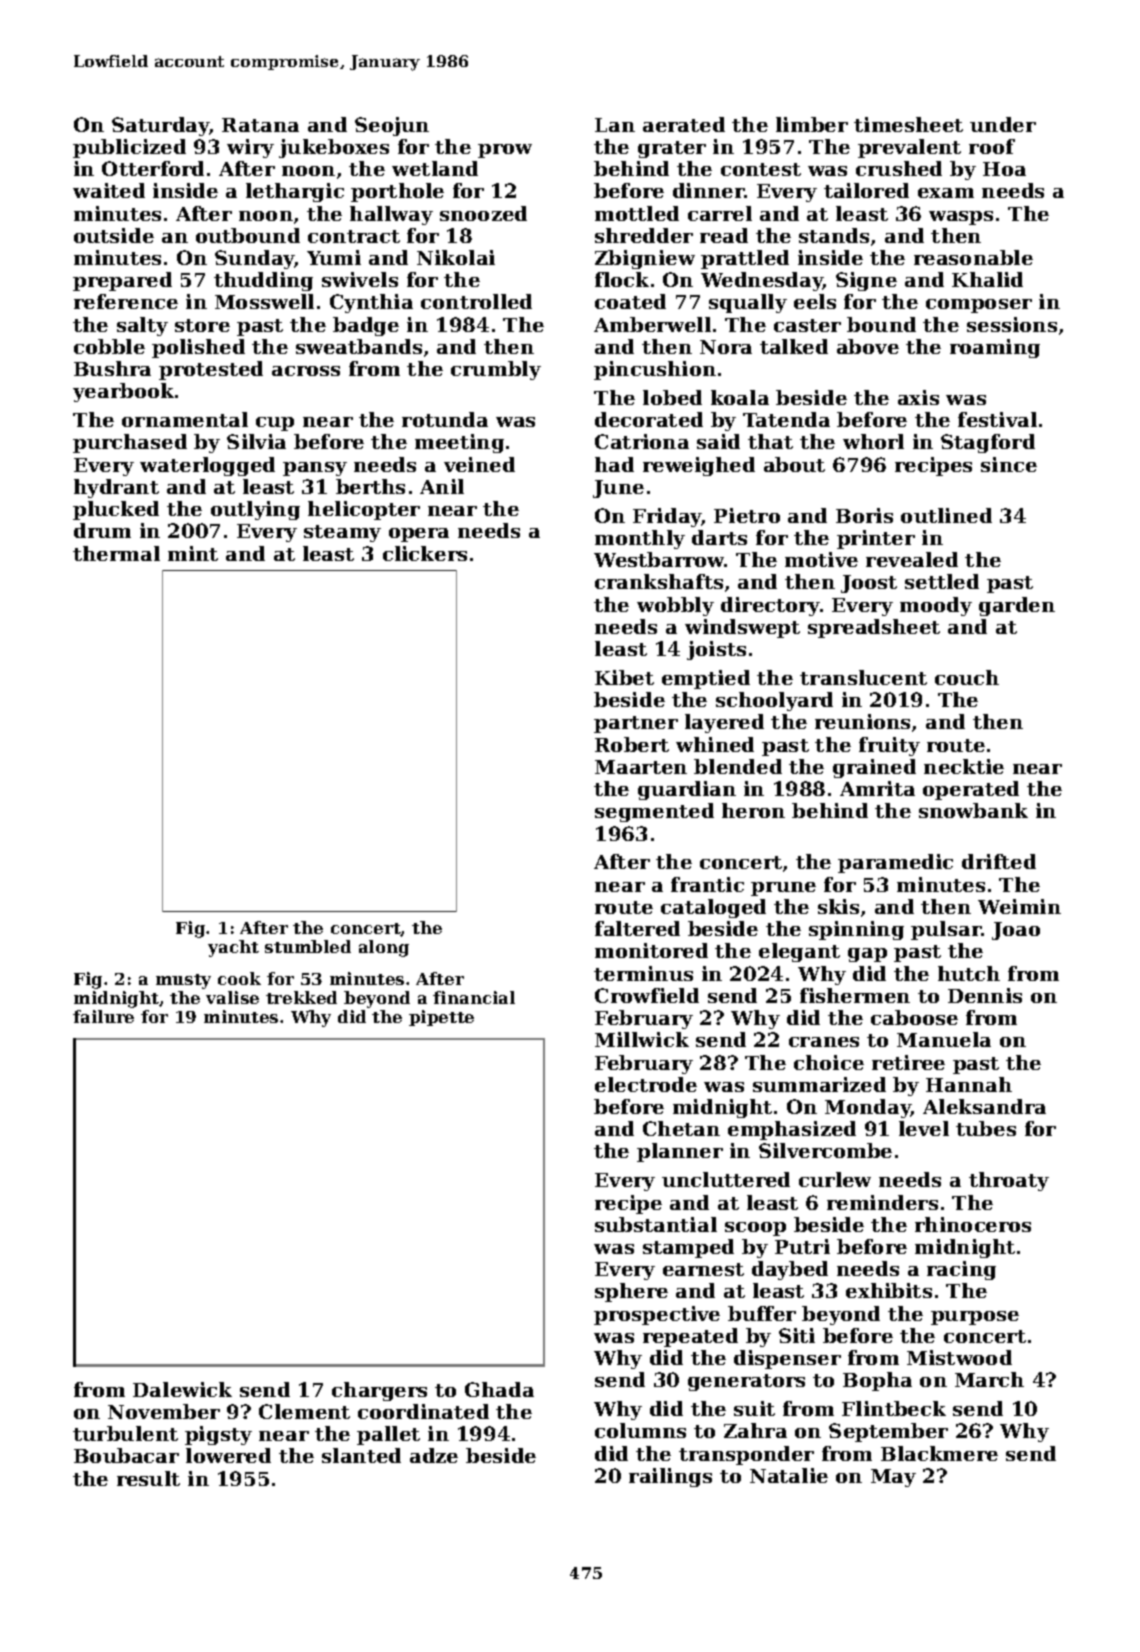  I want to click on turbulent, so click(125, 1433).
